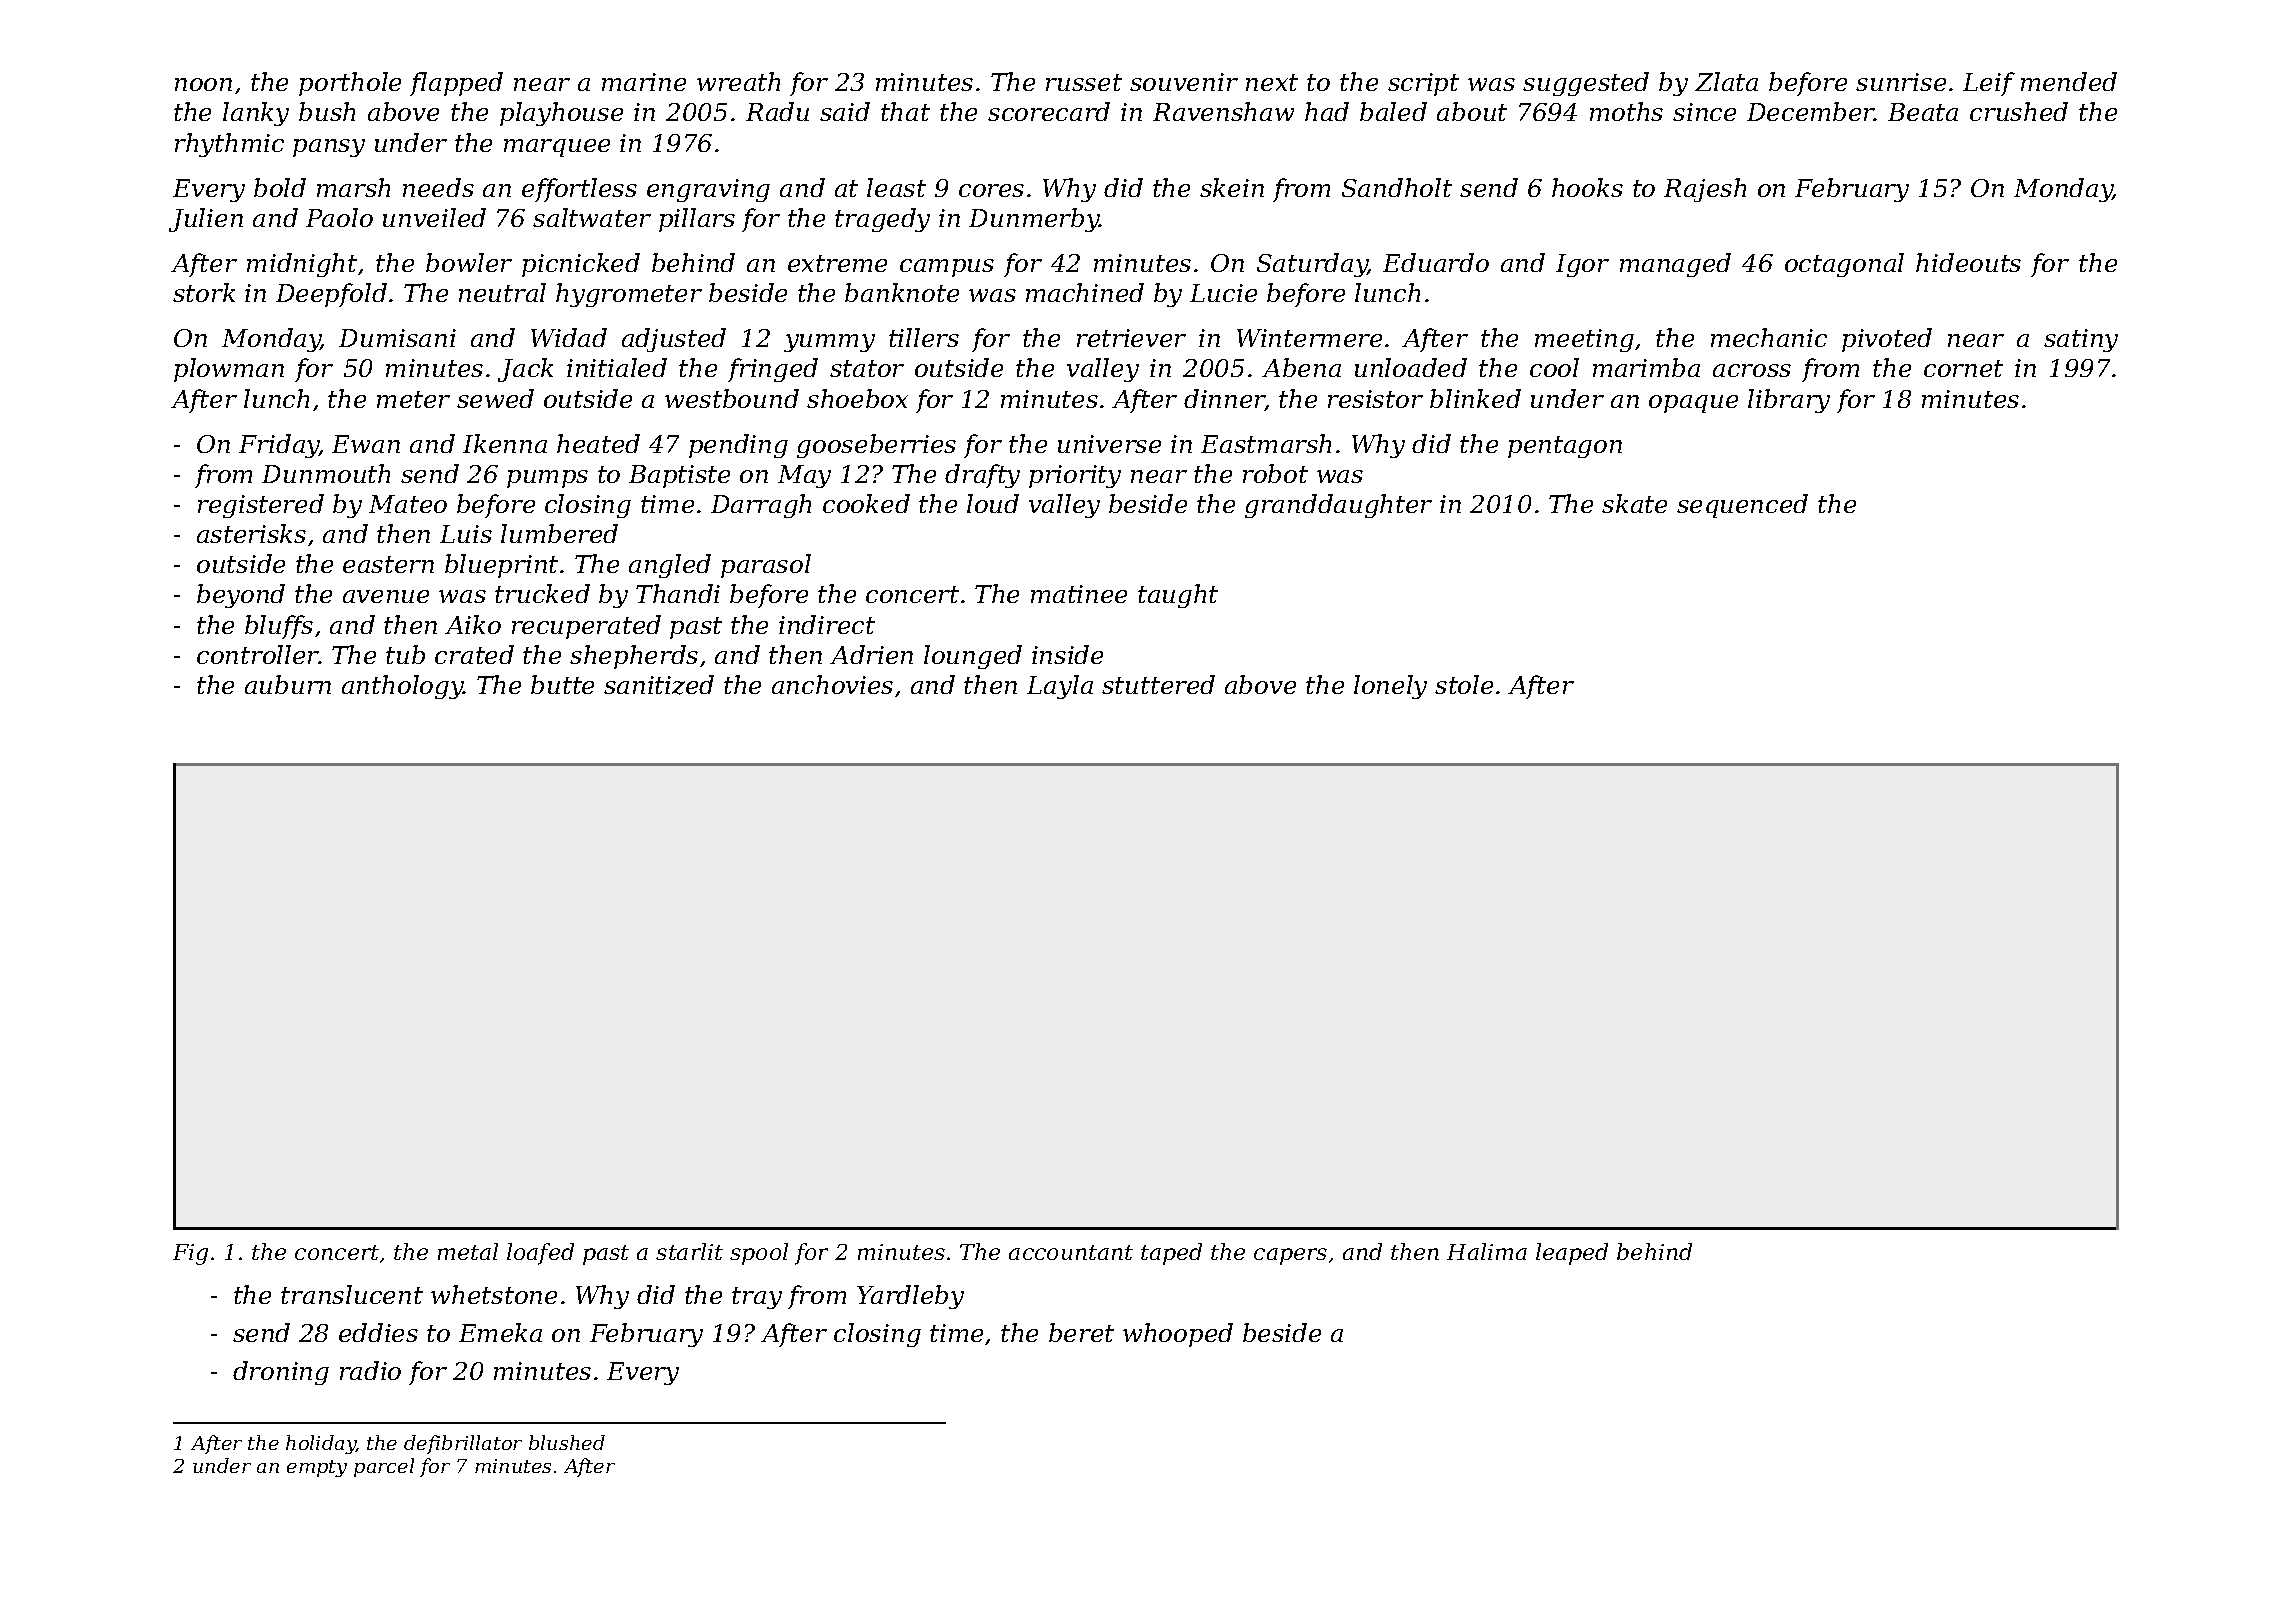 The width and height of the document is (2292, 1620). I want to click on Fig, so click(190, 1254).
